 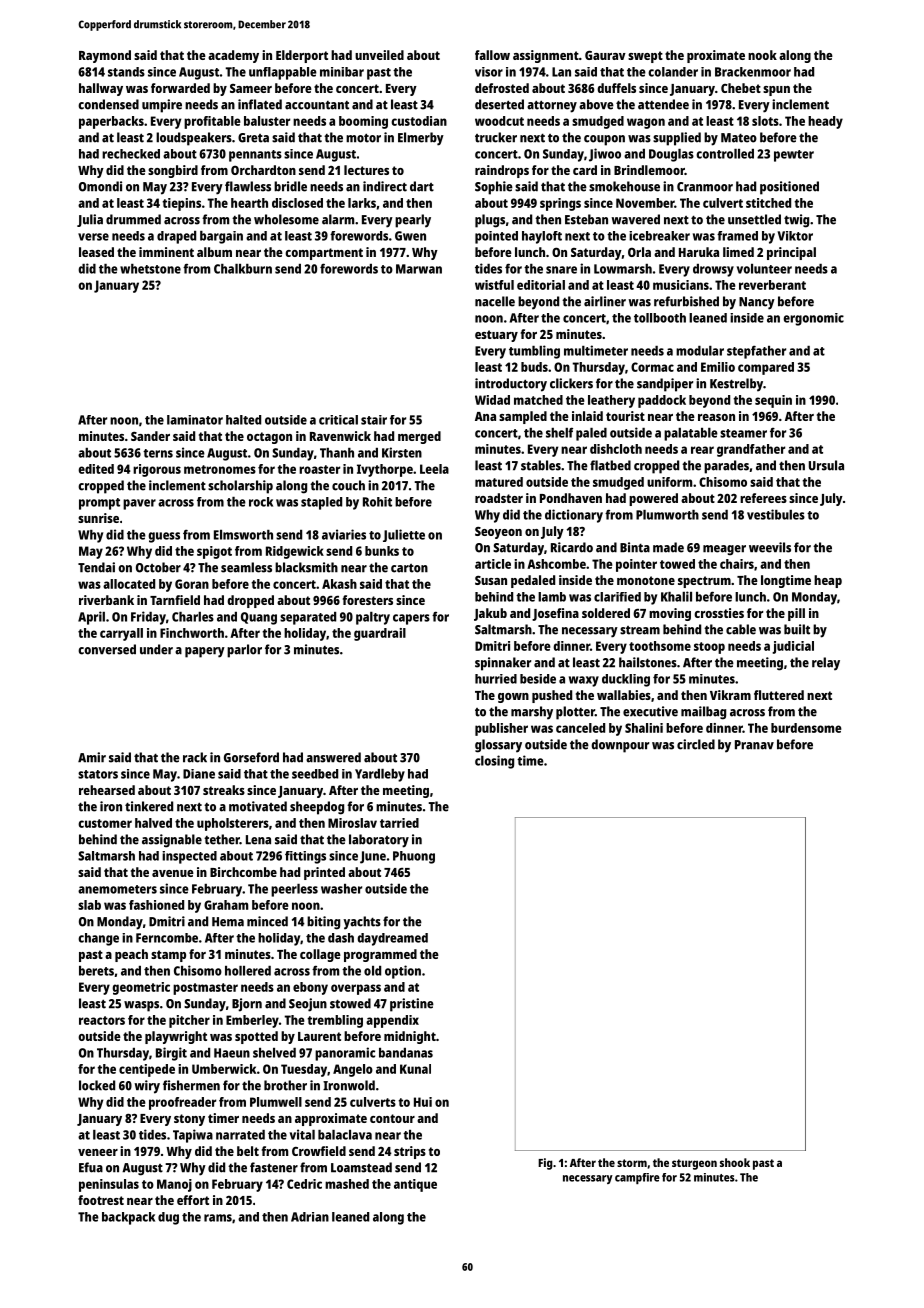 What do you see at coordinates (645, 57) in the screenshot?
I see `swept` at bounding box center [645, 57].
